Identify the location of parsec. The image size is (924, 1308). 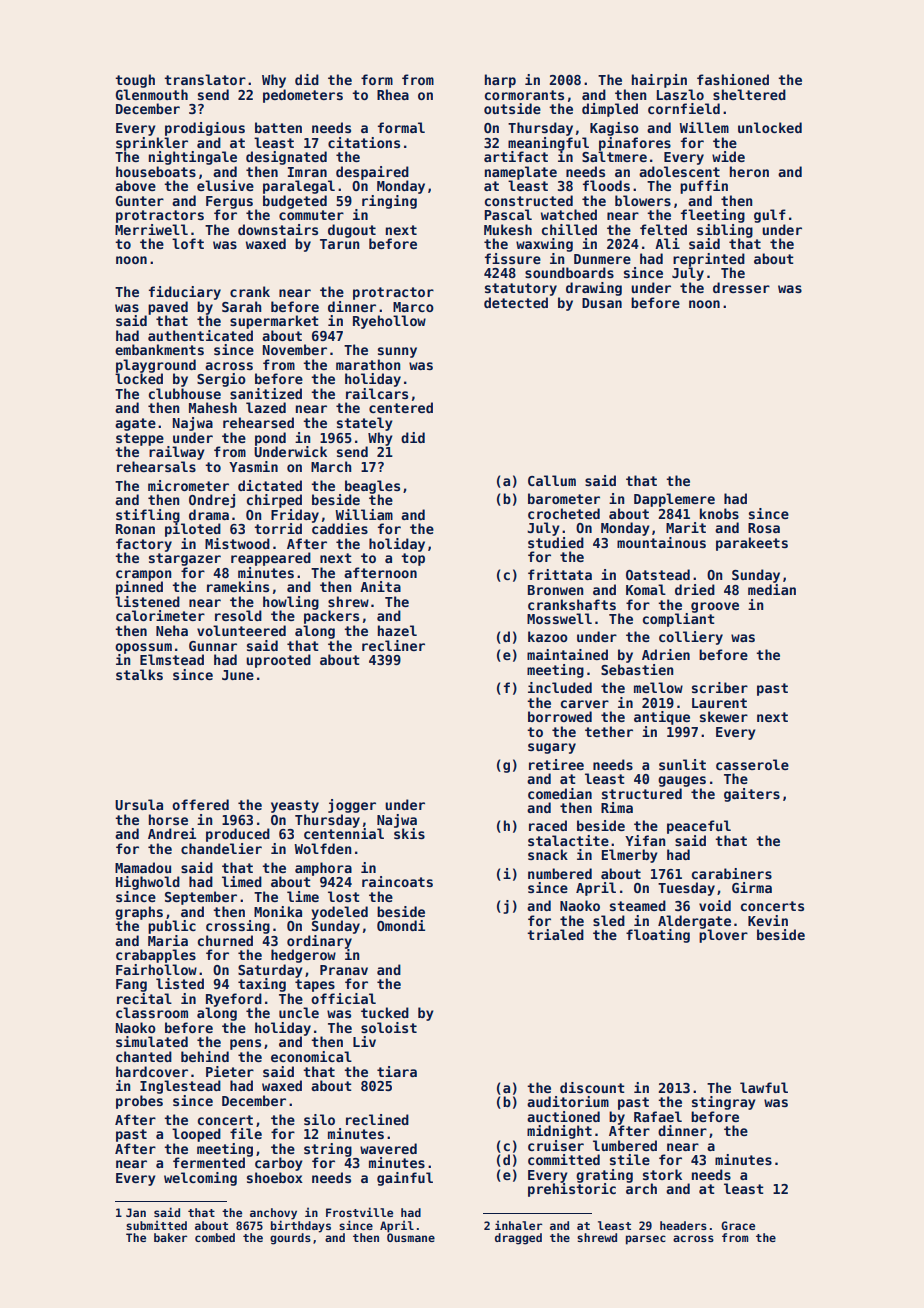
(646, 1240).
